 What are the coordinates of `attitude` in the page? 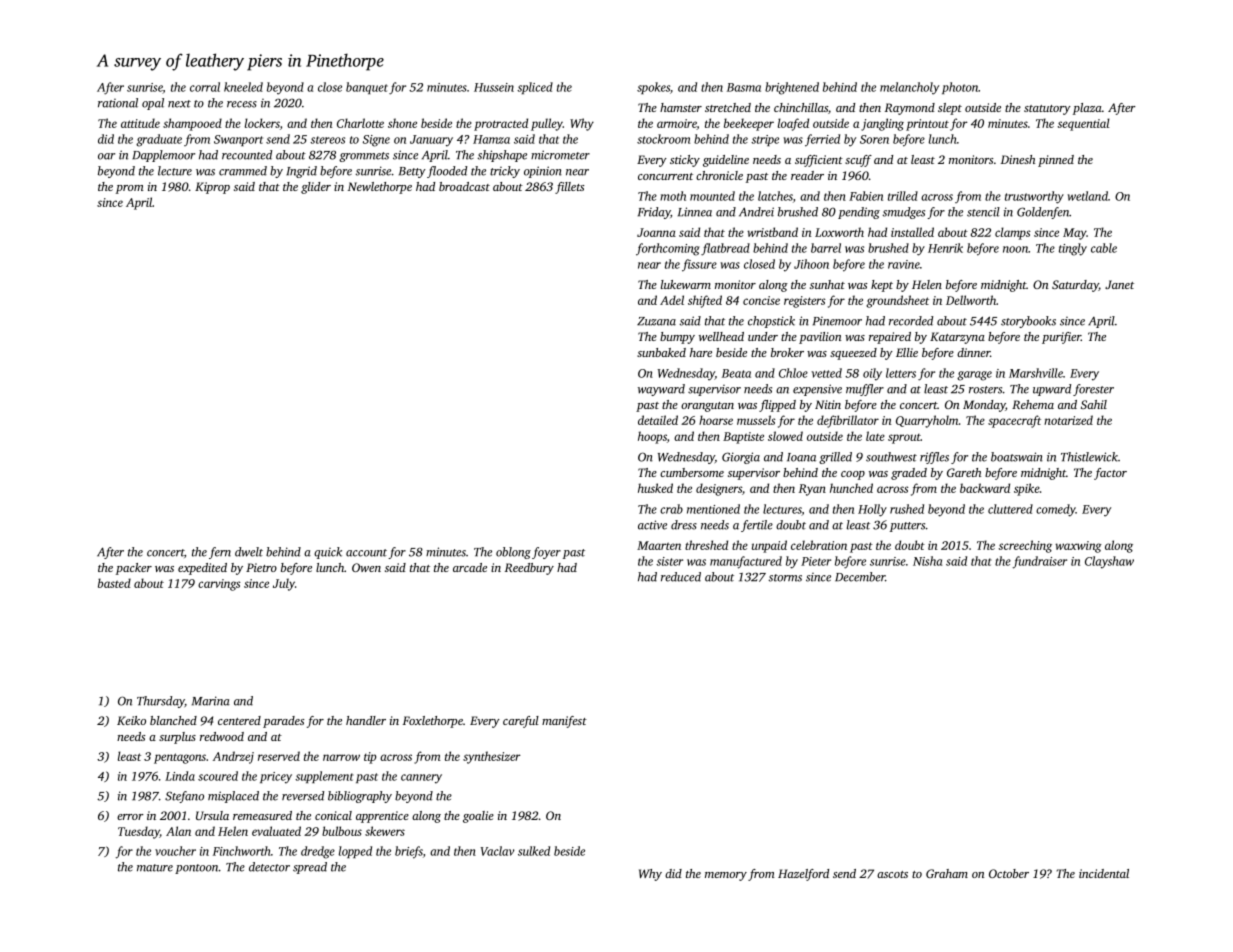 It's located at (140, 123).
